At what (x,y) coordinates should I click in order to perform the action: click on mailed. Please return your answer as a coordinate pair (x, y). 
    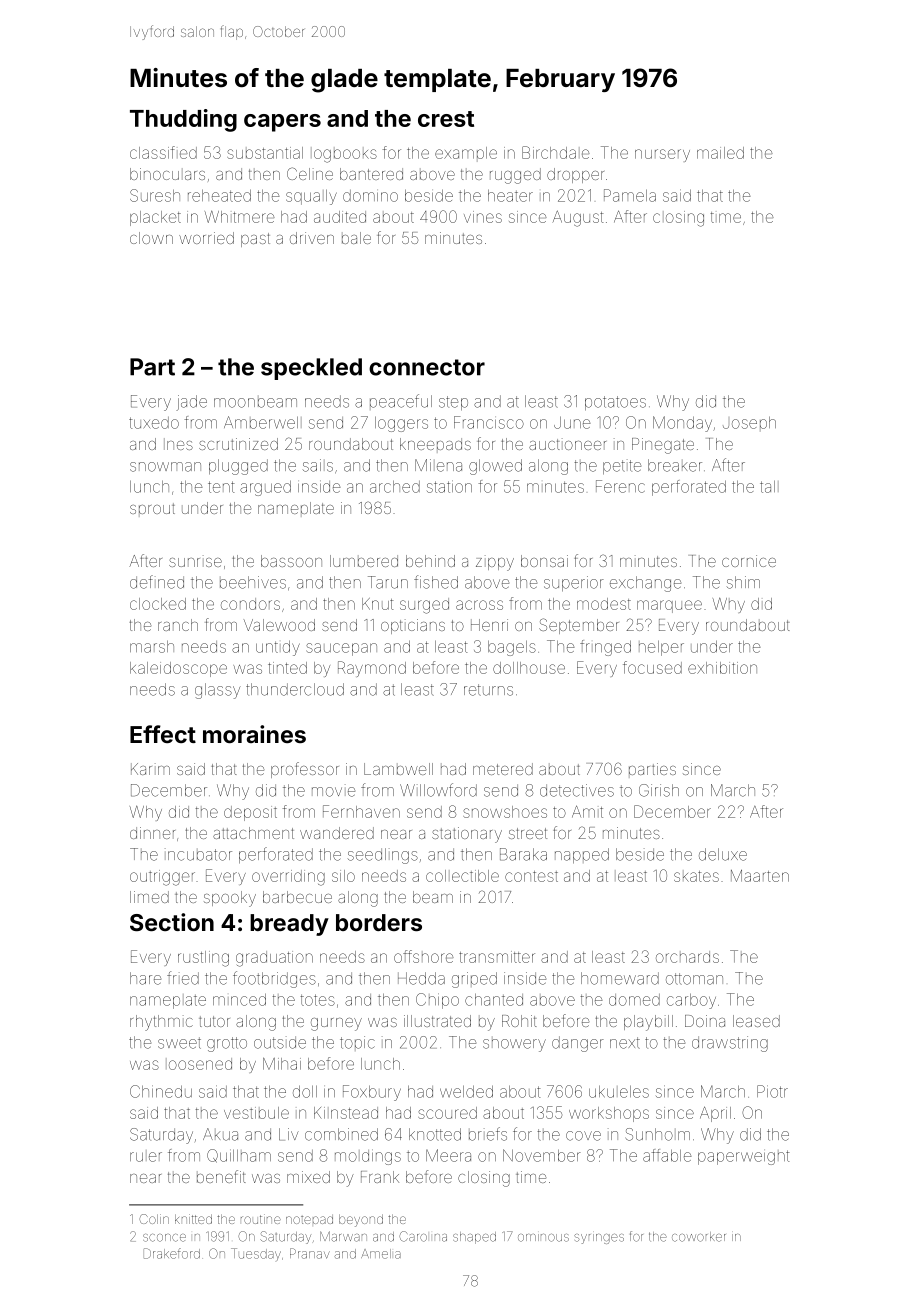
    Looking at the image, I should click on (720, 153).
